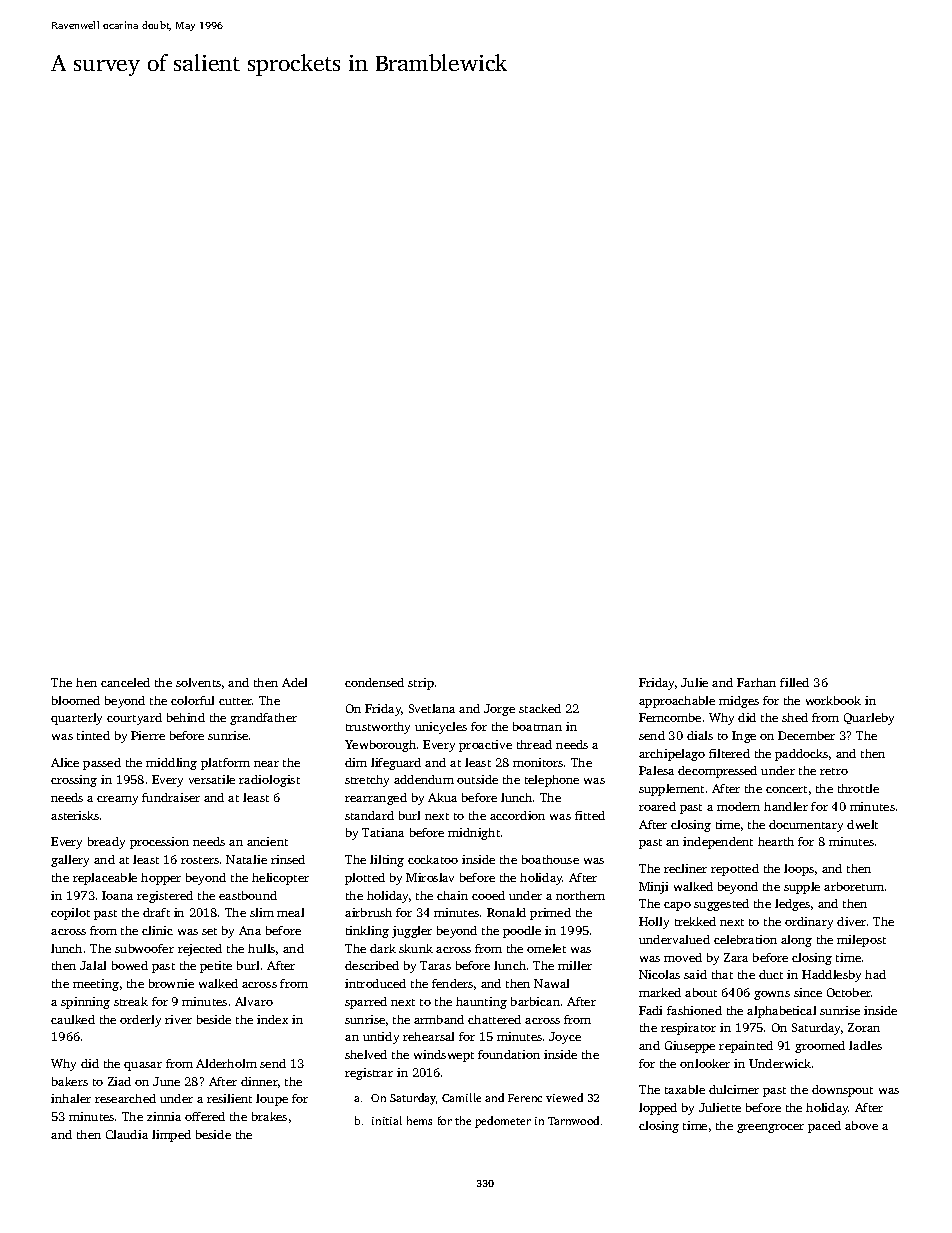 The width and height of the screenshot is (952, 1233). What do you see at coordinates (125, 682) in the screenshot?
I see `canceled` at bounding box center [125, 682].
